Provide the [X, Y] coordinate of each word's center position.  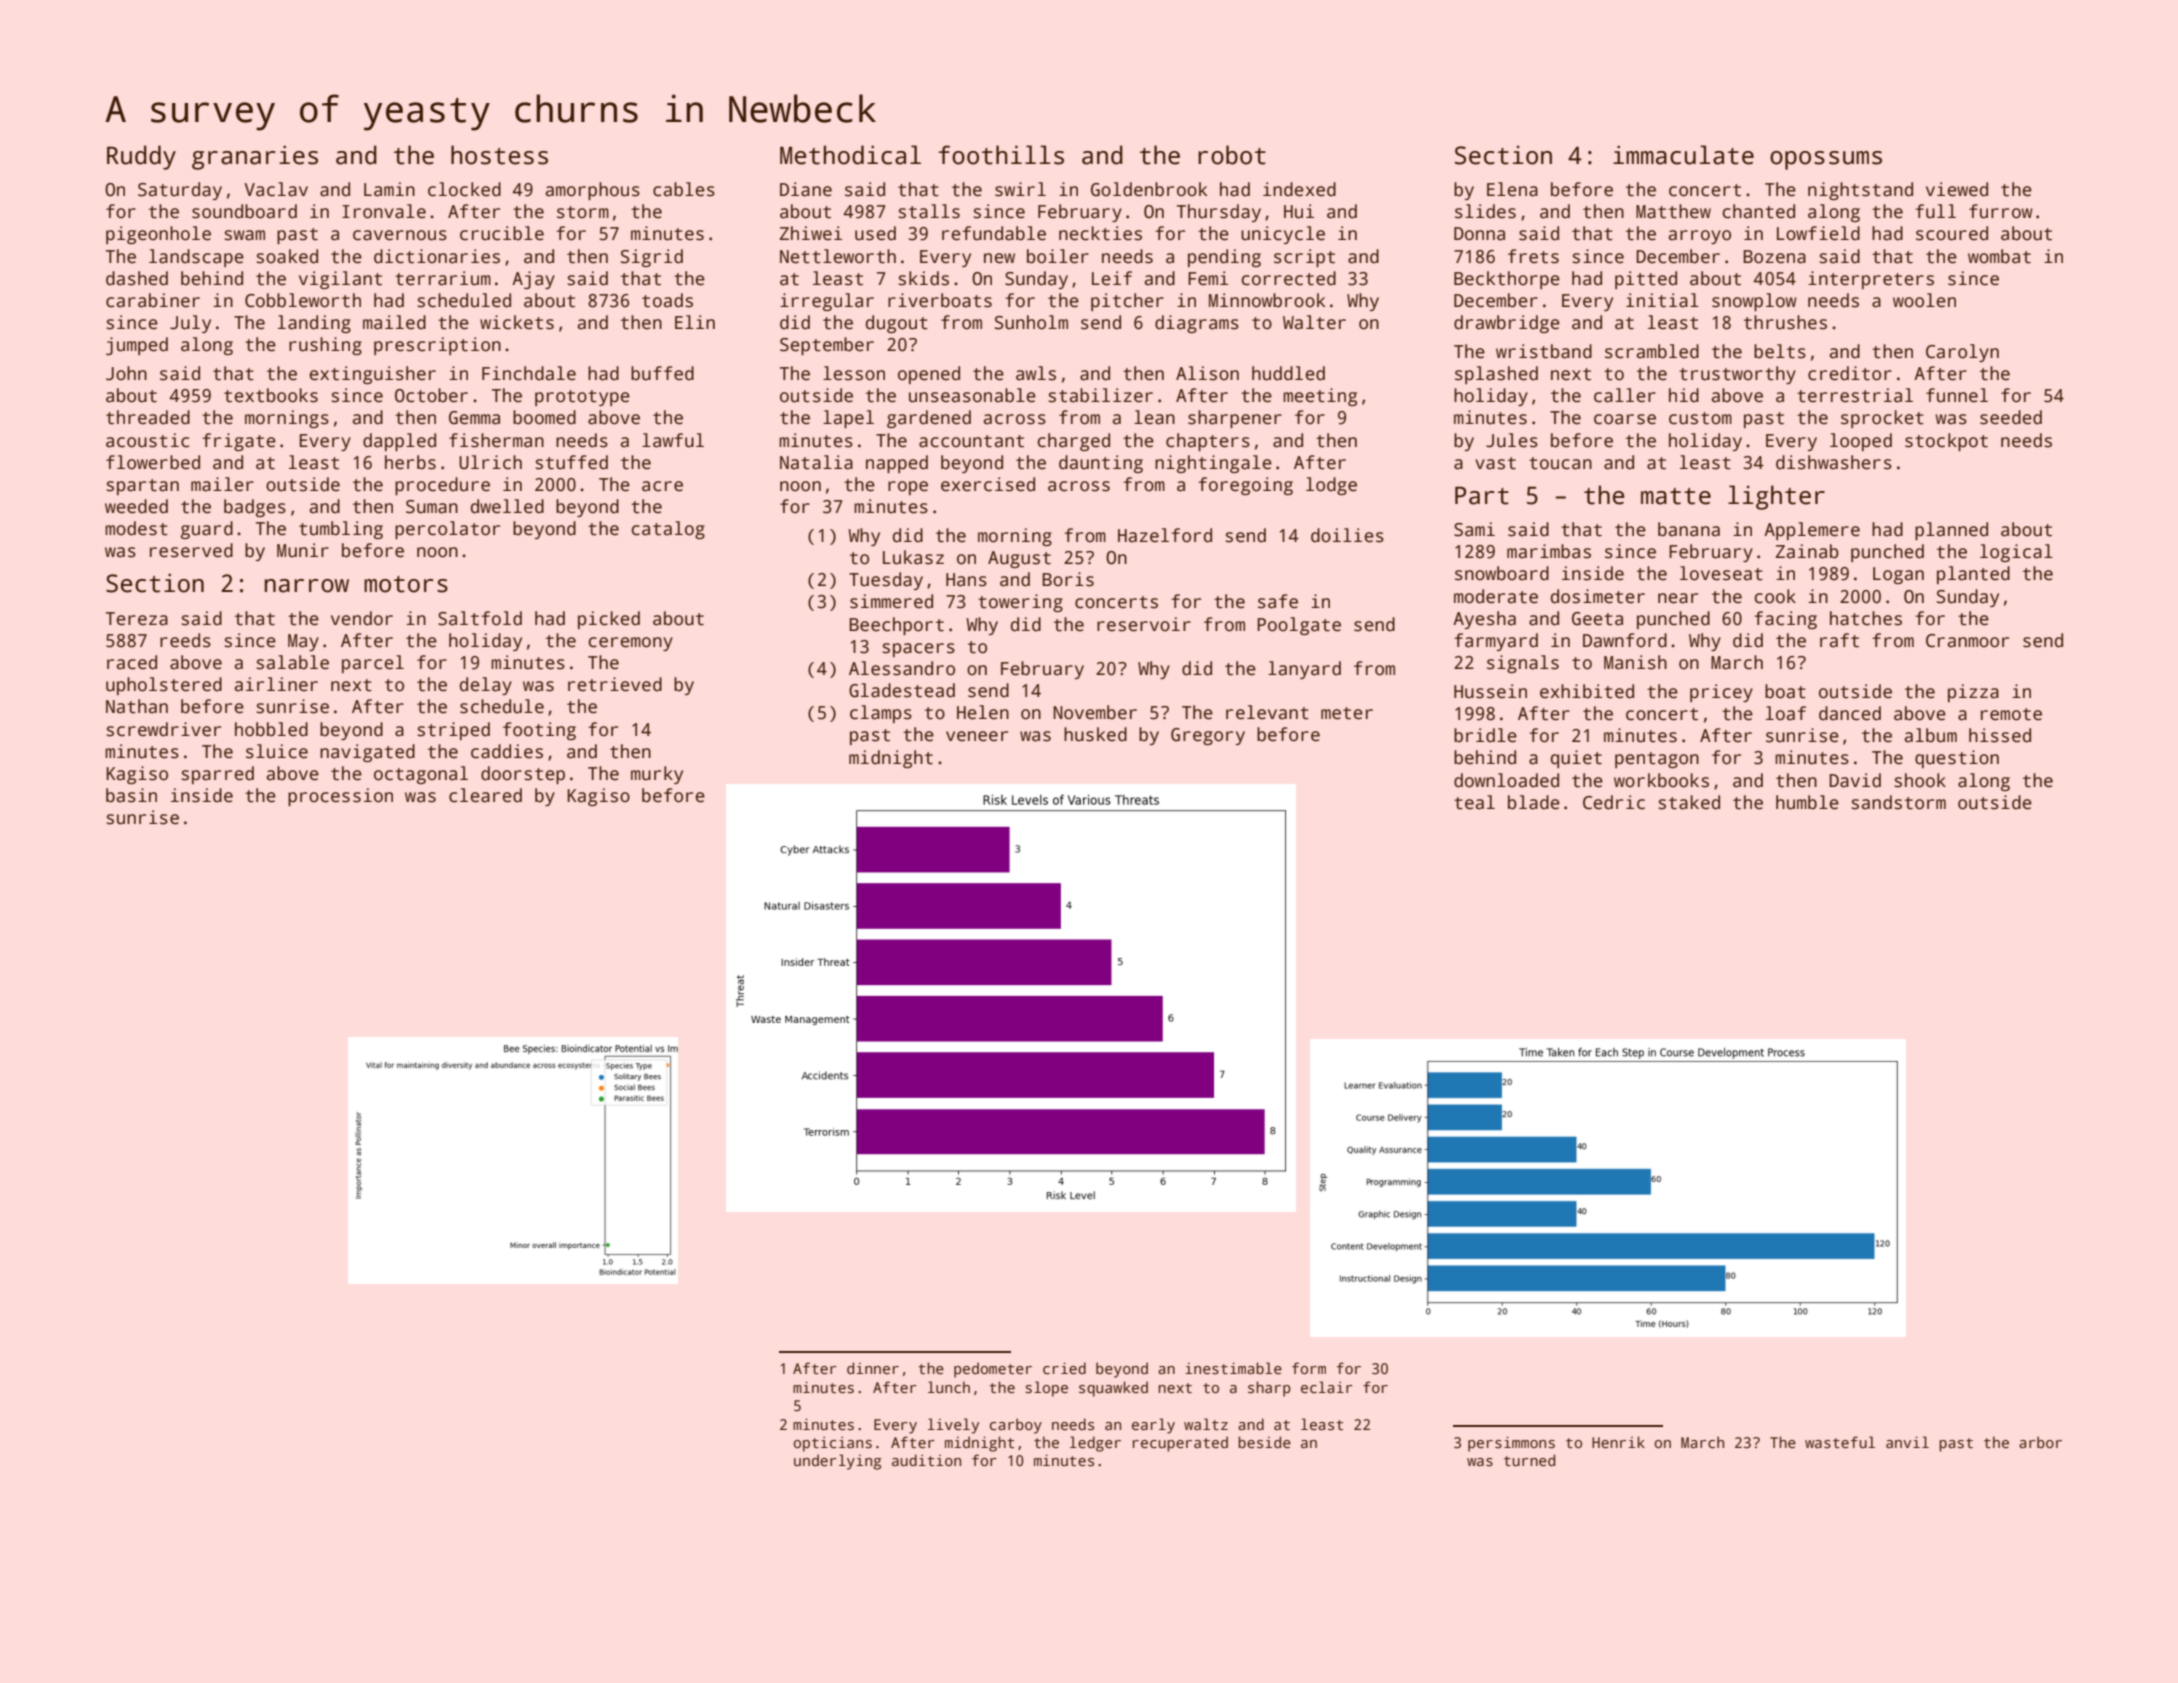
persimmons [1511, 1444]
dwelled [507, 506]
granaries [255, 157]
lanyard [1304, 670]
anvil [1907, 1442]
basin [131, 795]
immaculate [1683, 155]
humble [1807, 802]
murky [657, 775]
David [1855, 780]
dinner [873, 1368]
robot [1232, 155]
